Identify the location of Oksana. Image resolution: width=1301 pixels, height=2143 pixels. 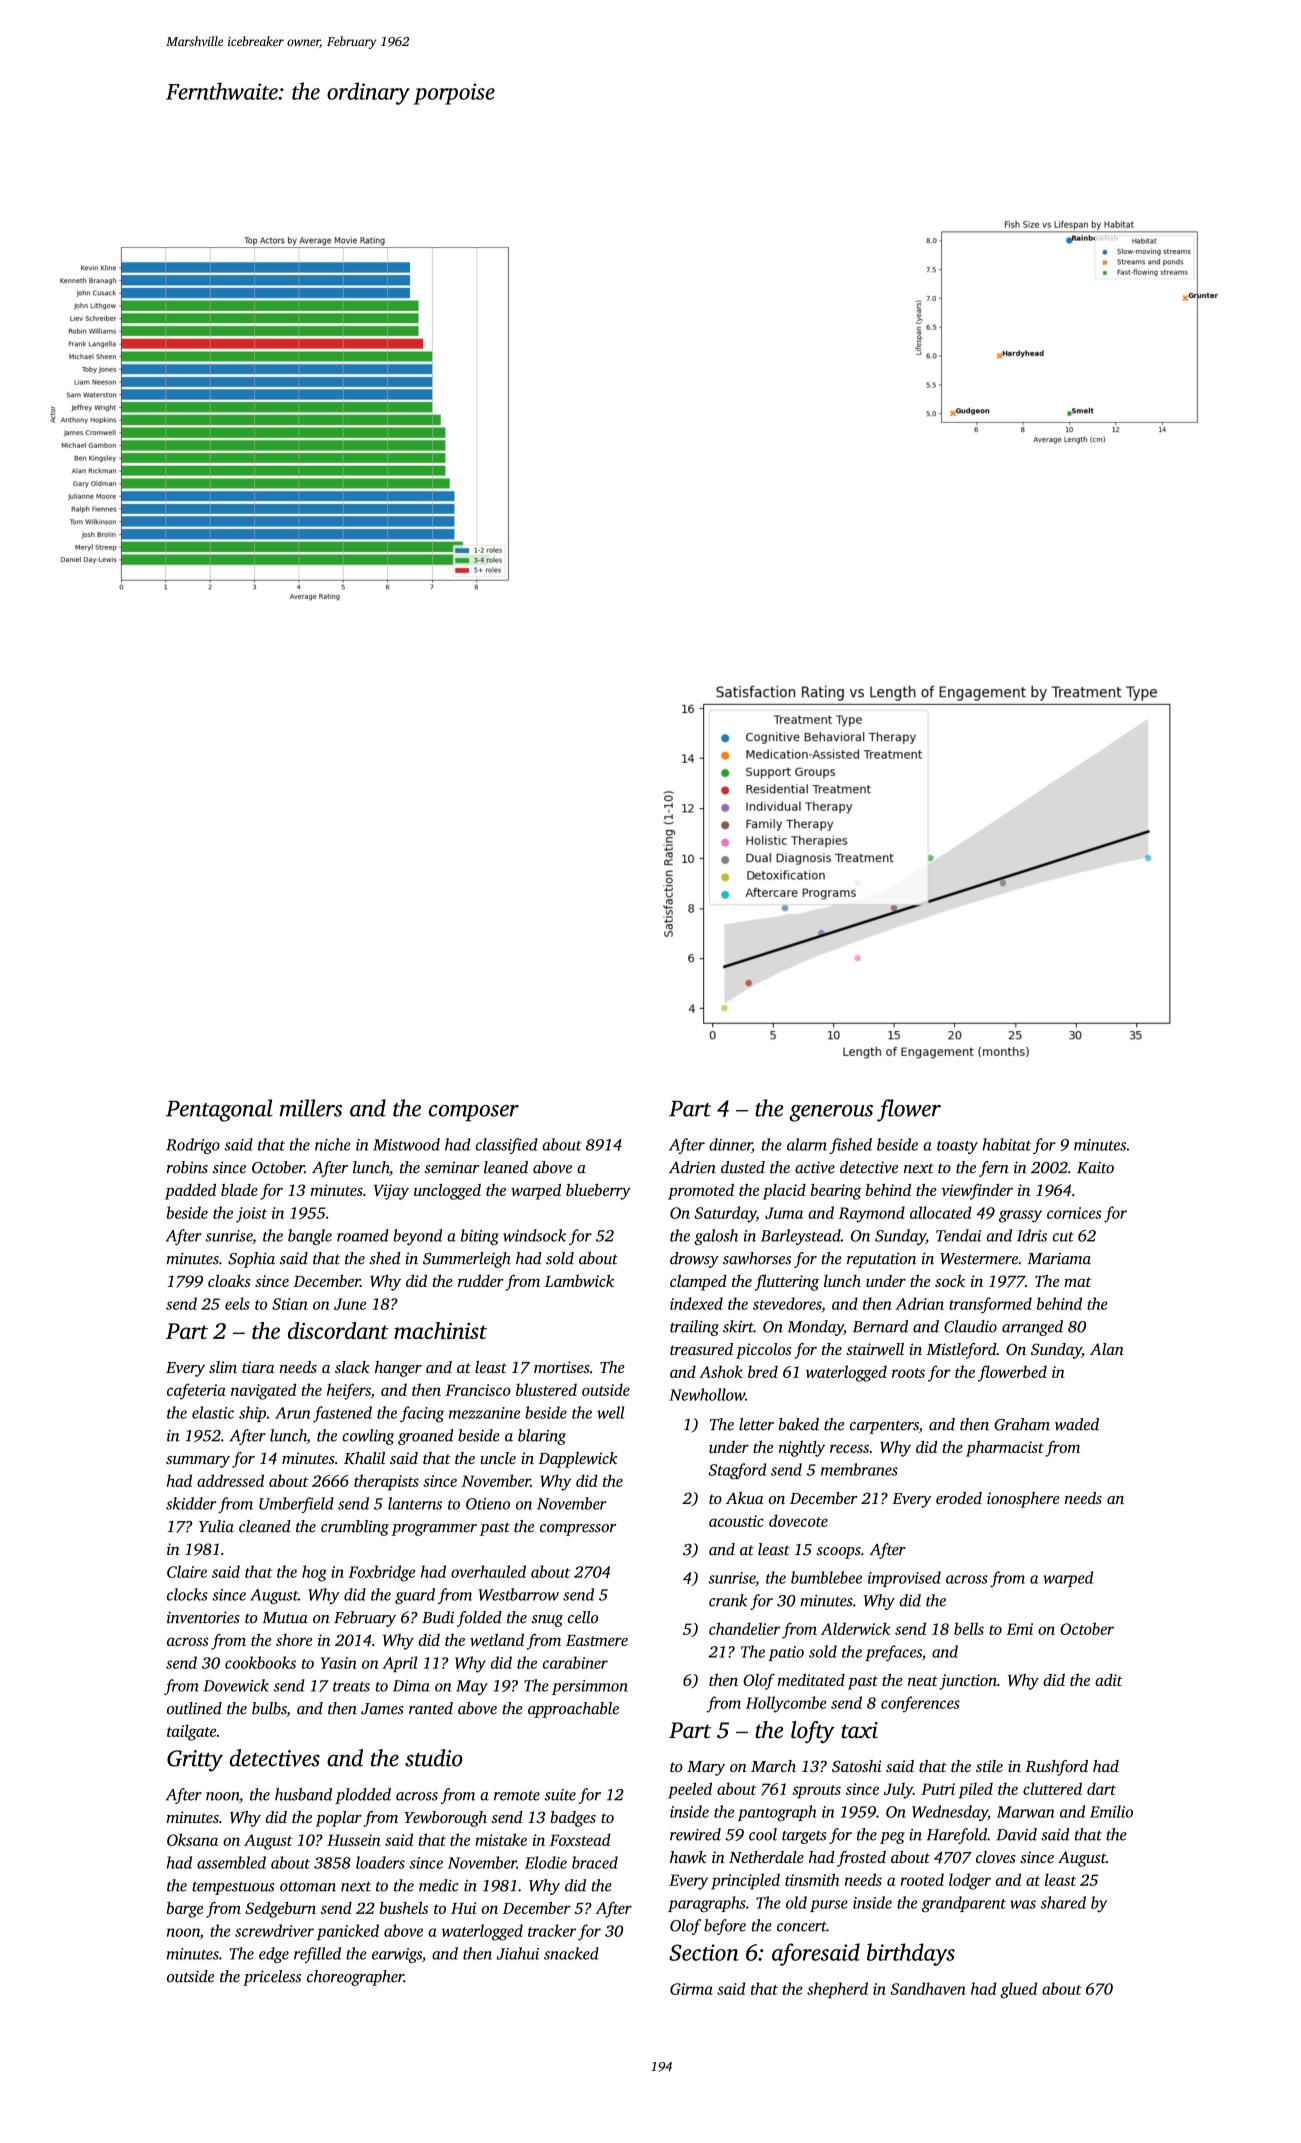
(192, 1839).
